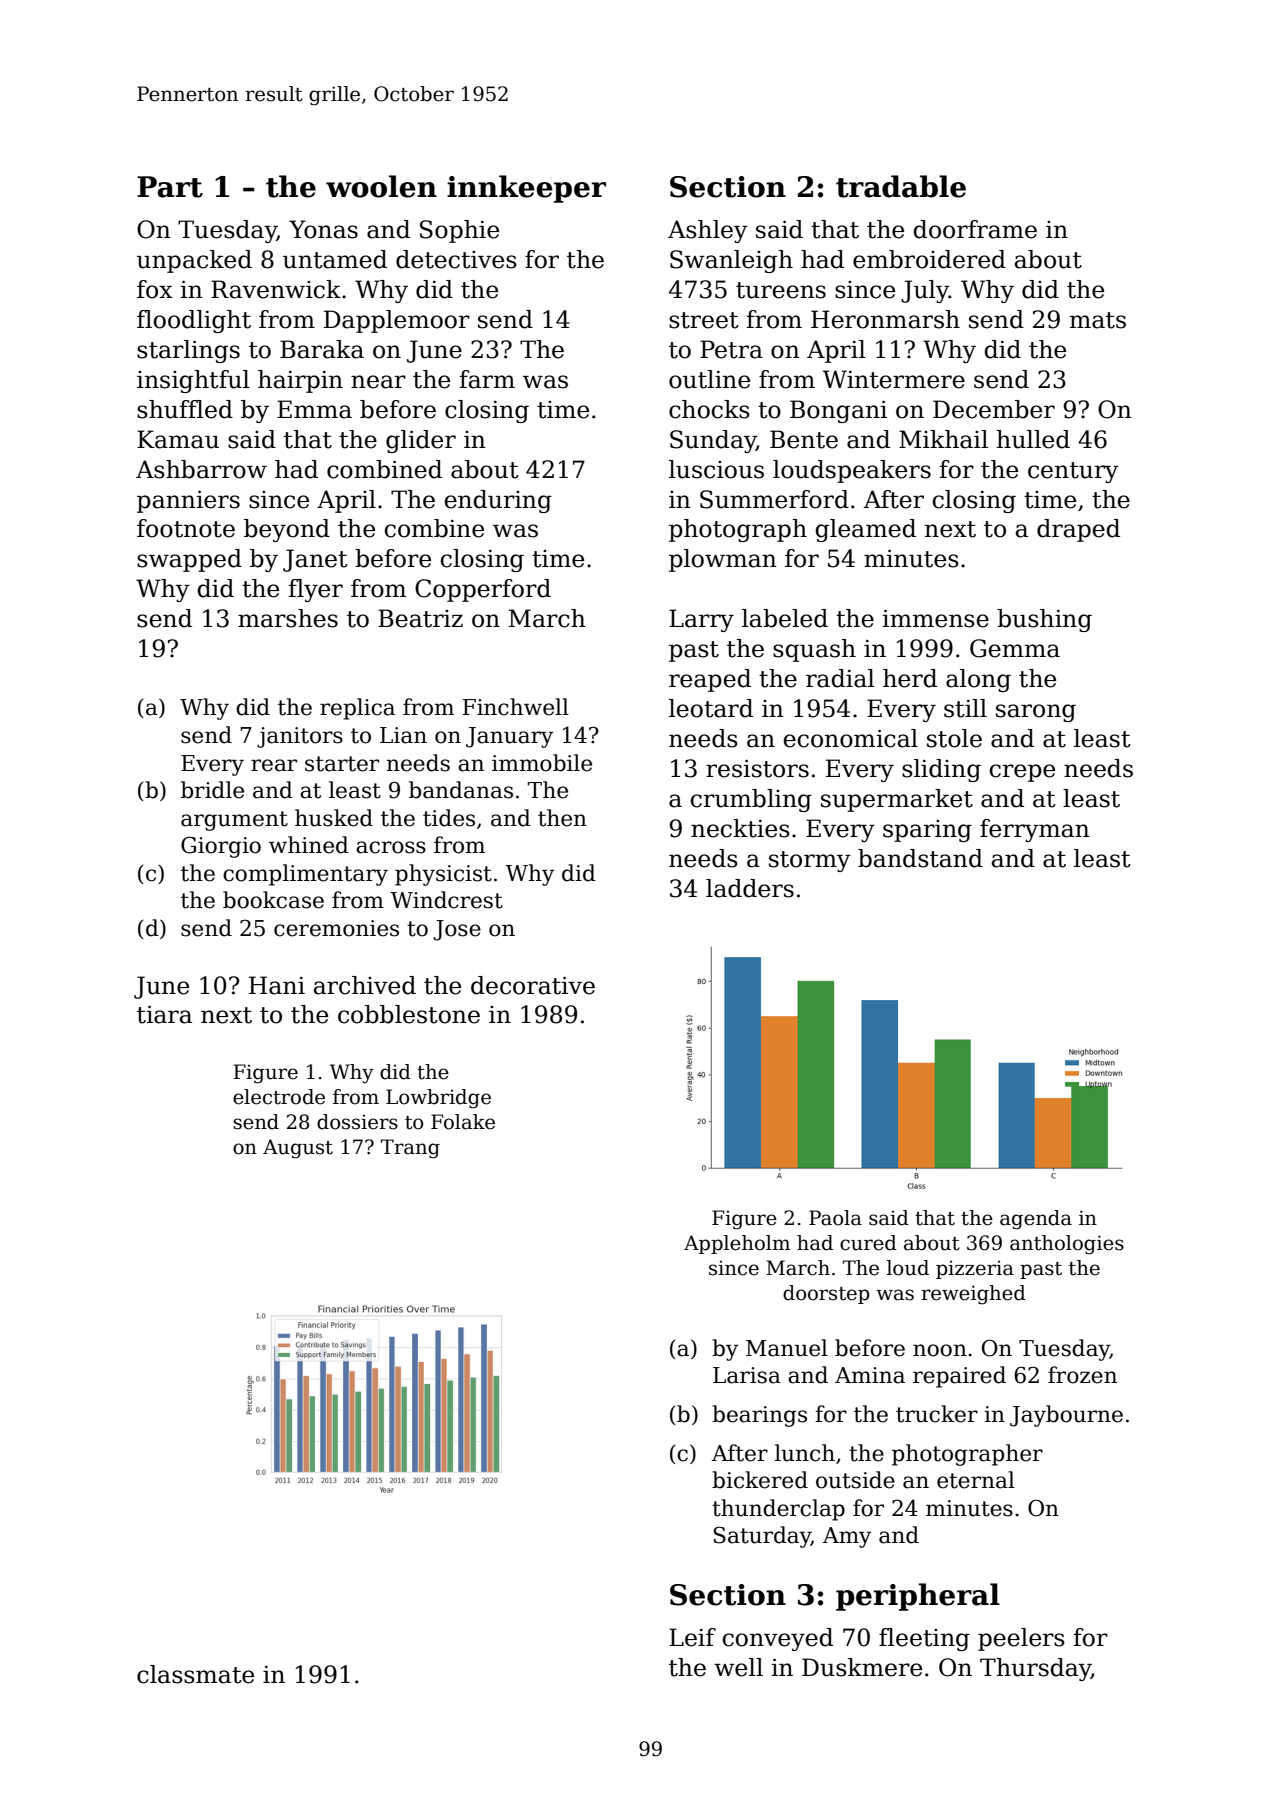  I want to click on century, so click(1073, 472).
